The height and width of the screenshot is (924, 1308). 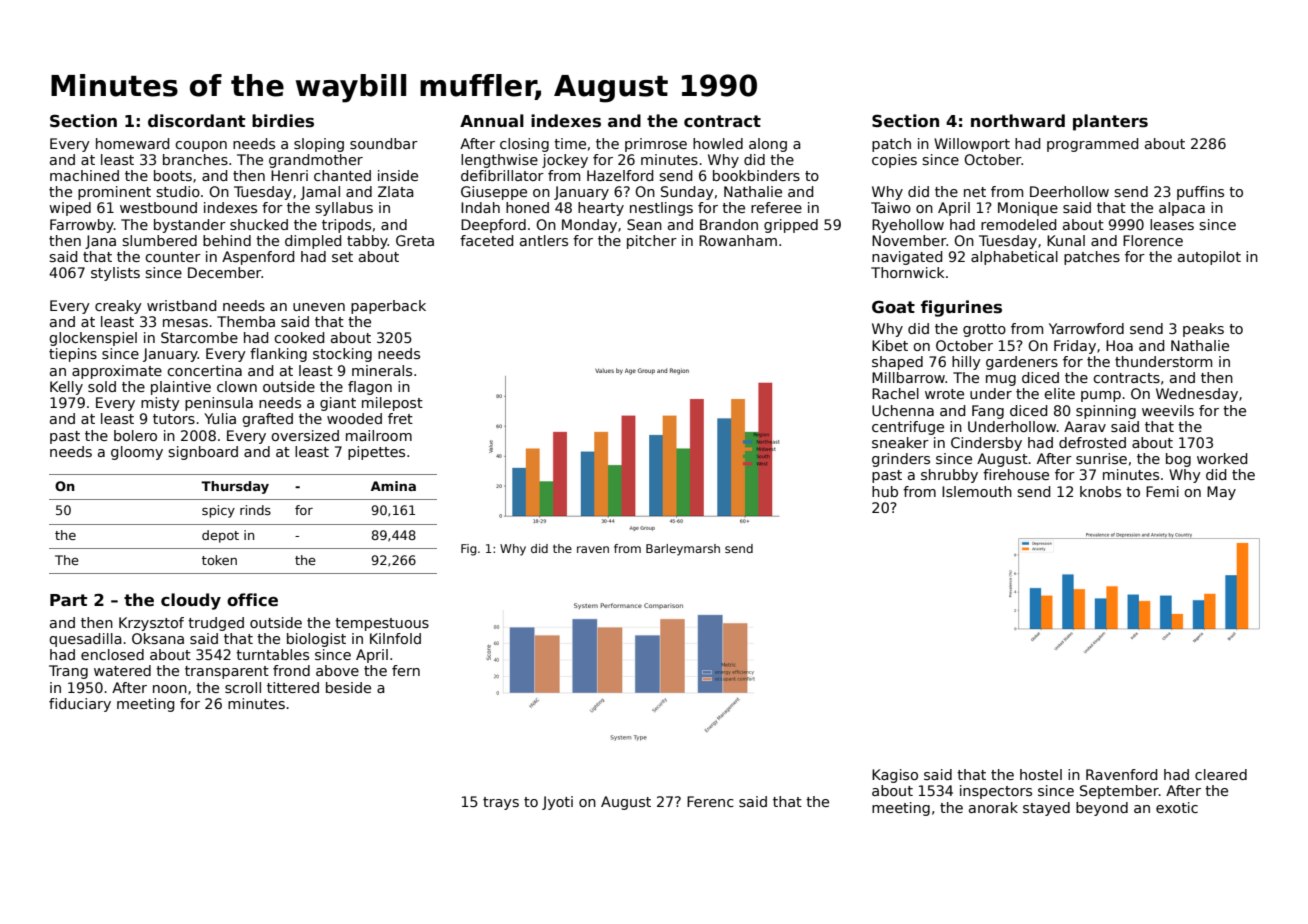 What do you see at coordinates (299, 337) in the screenshot?
I see `cooked` at bounding box center [299, 337].
